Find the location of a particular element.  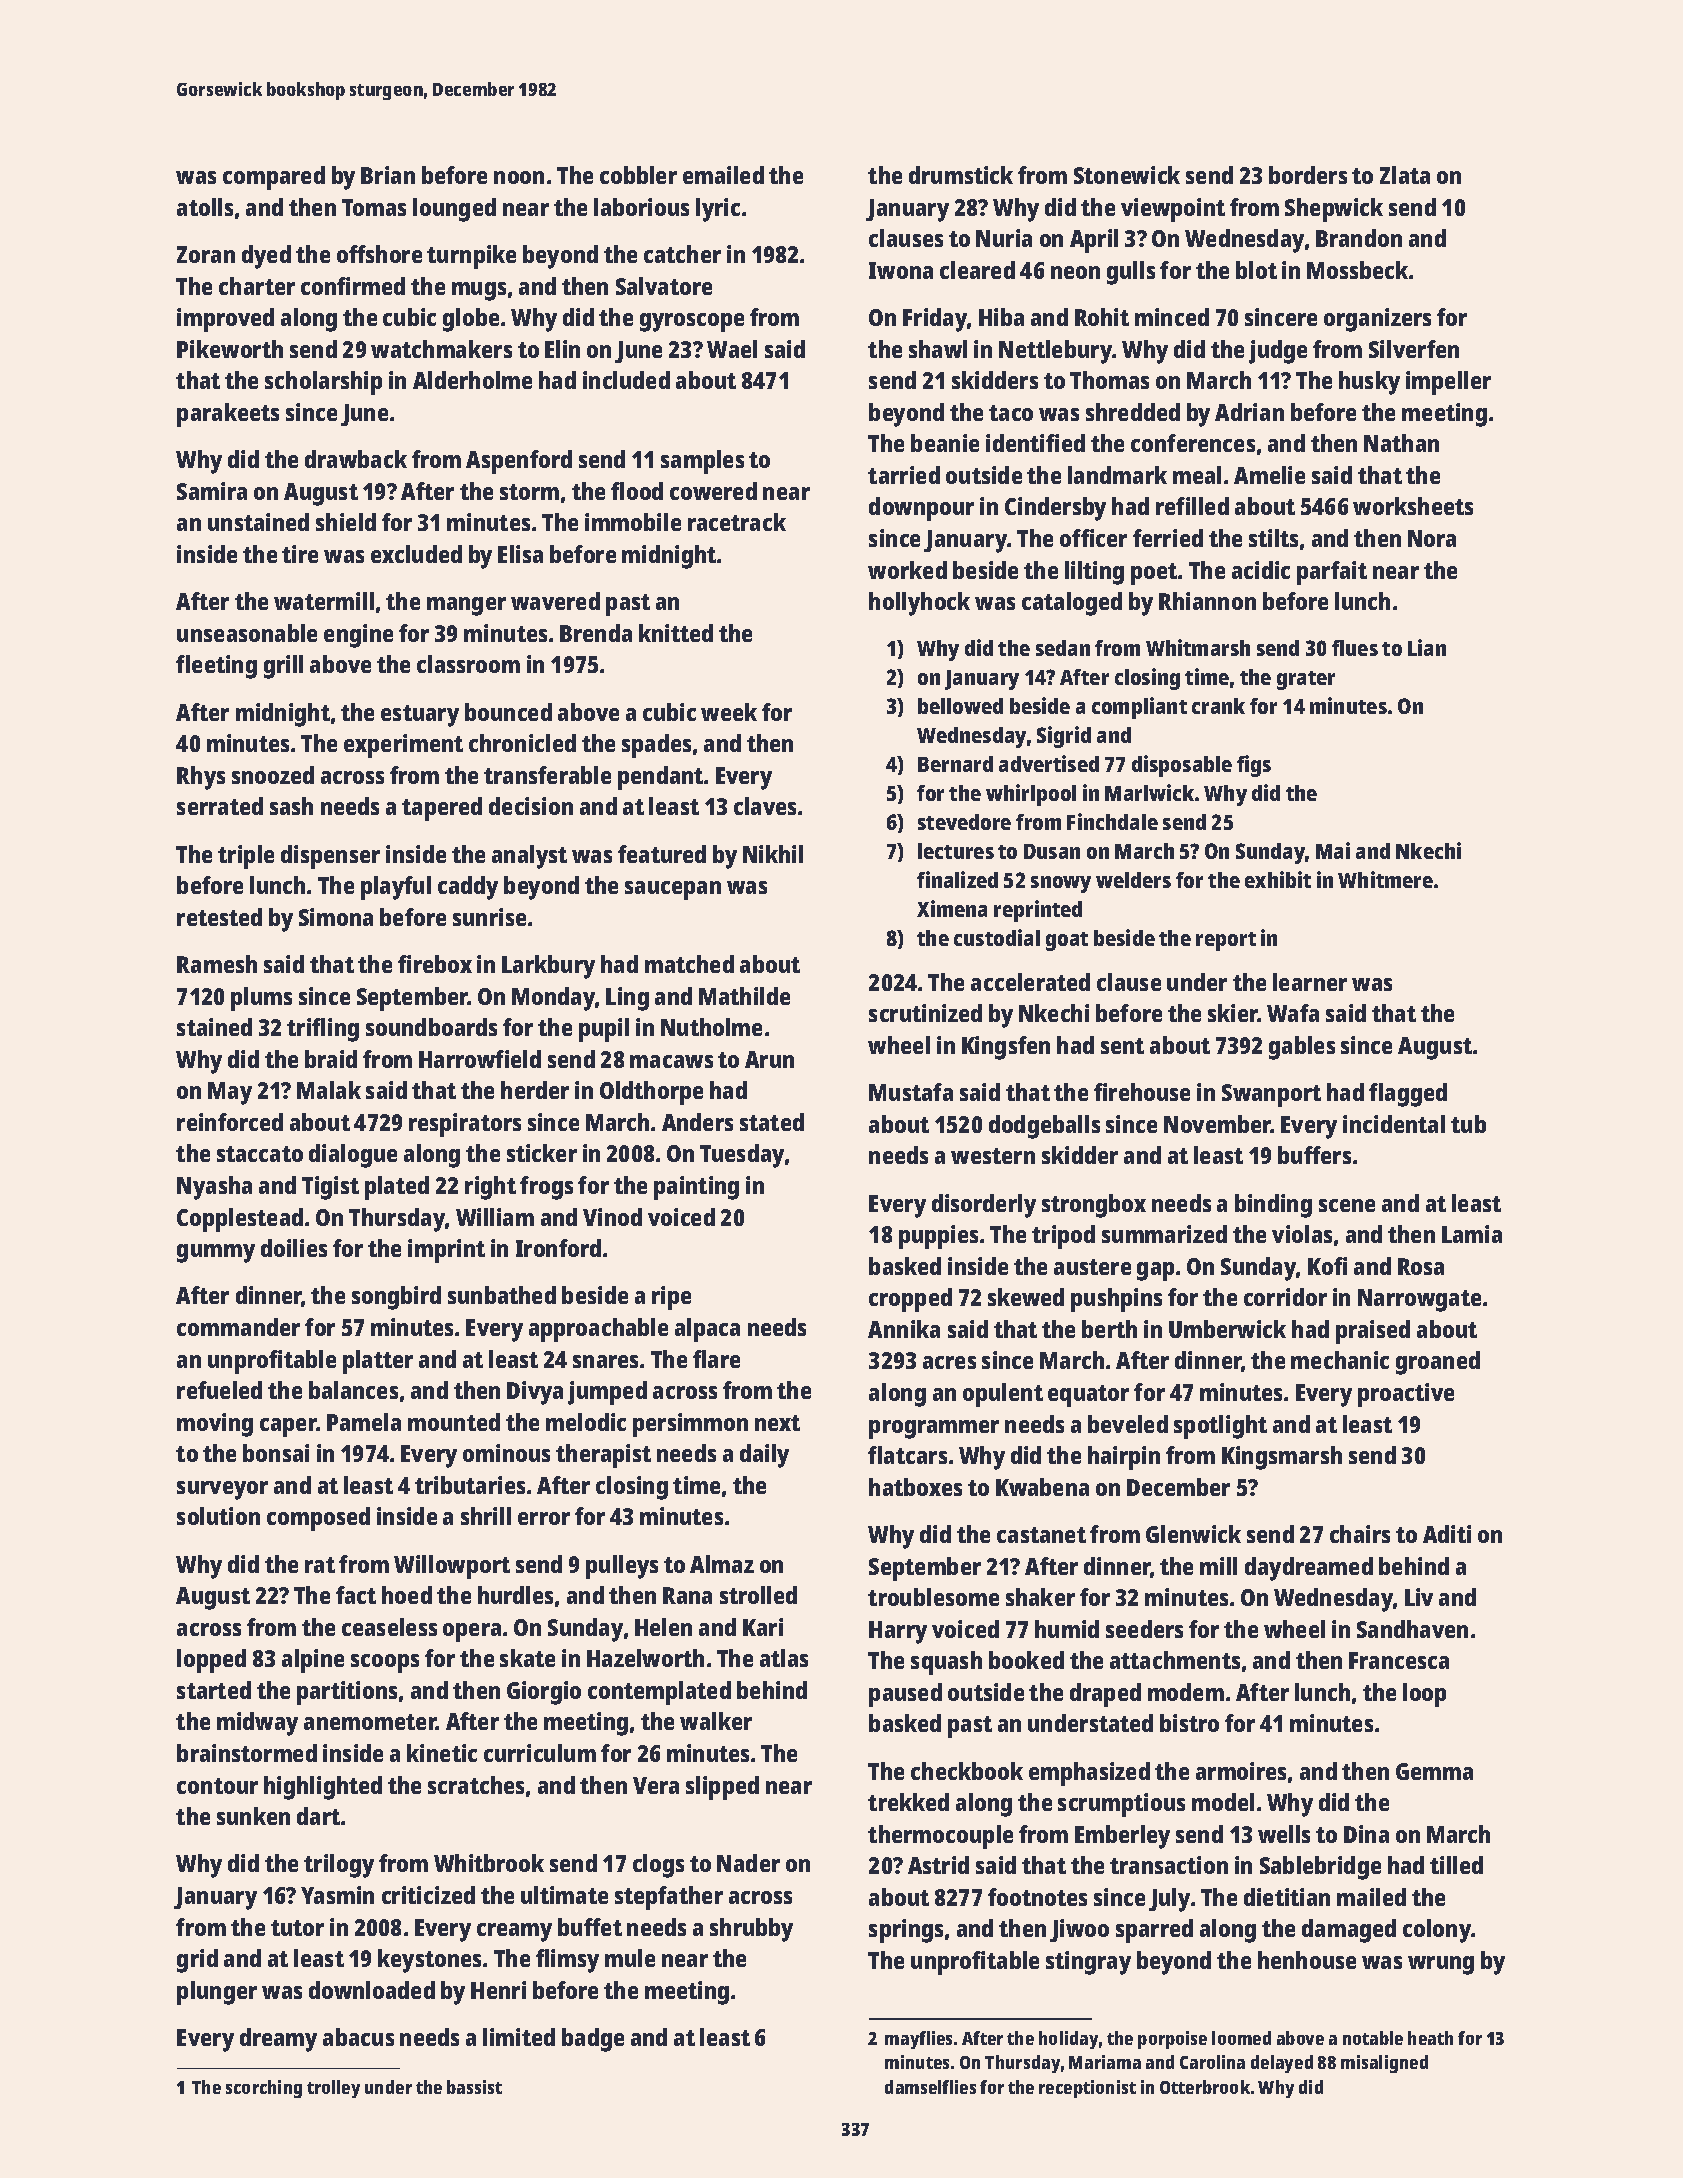

armoires is located at coordinates (1241, 1771).
